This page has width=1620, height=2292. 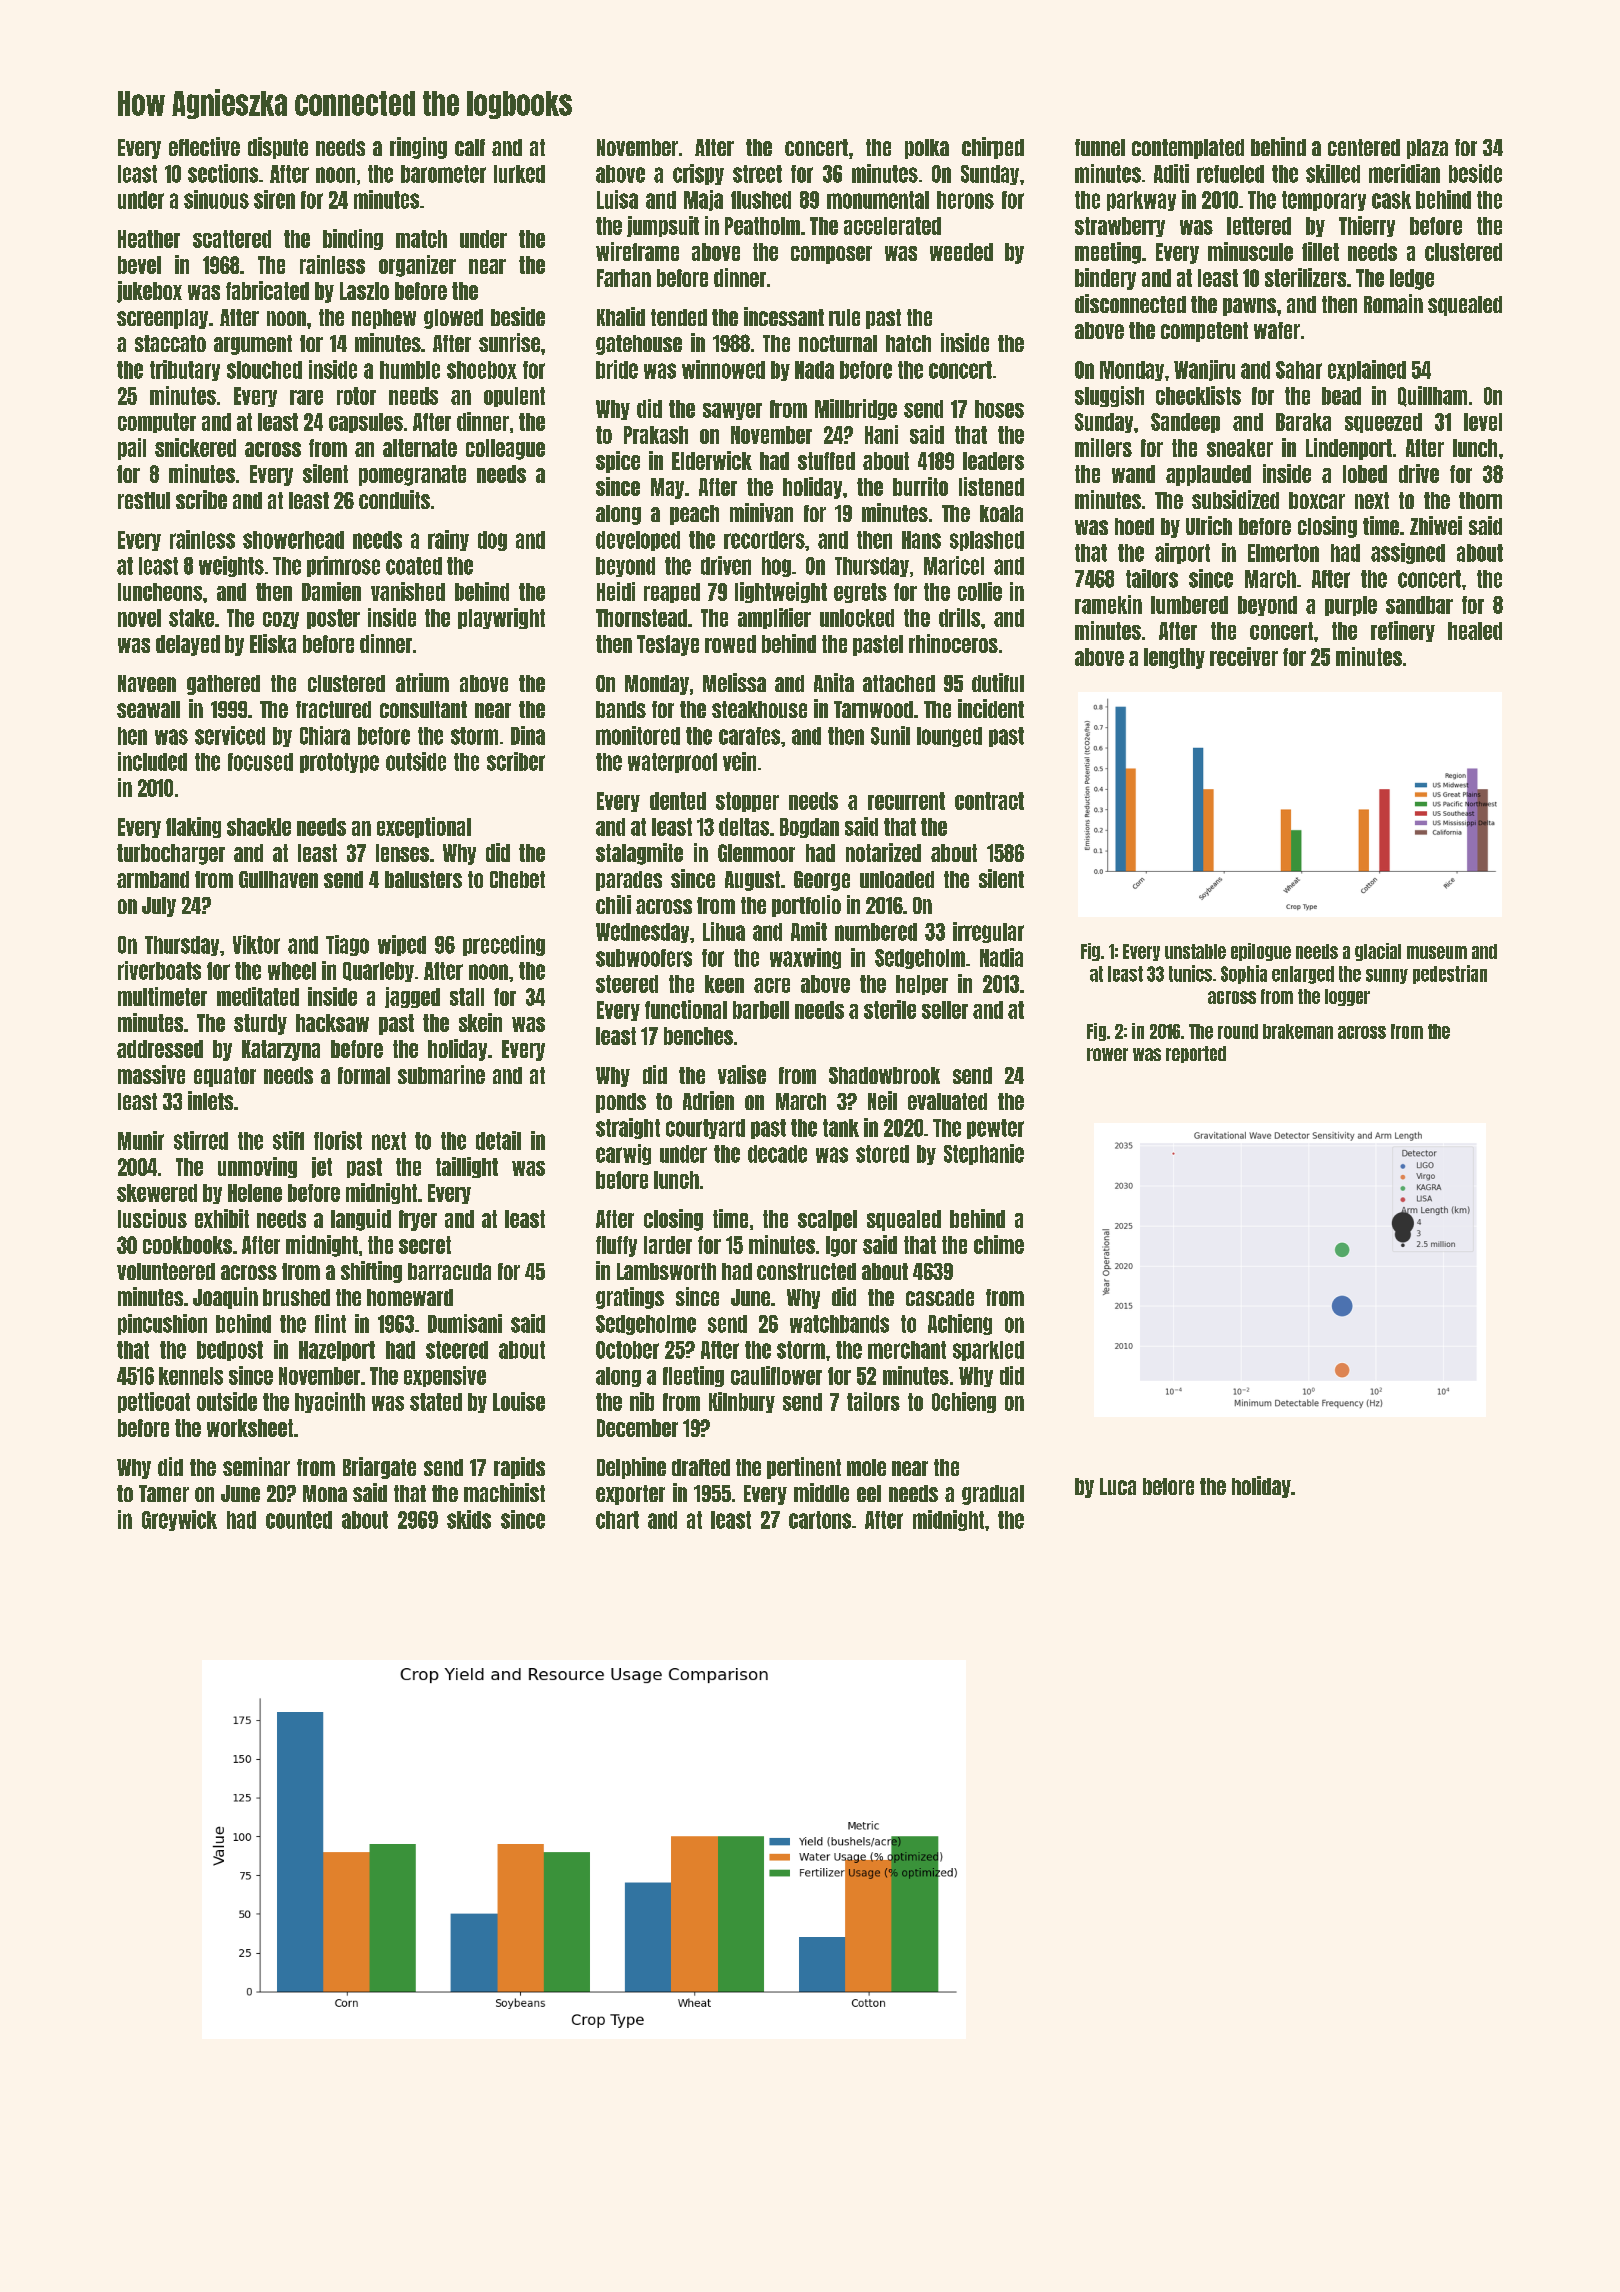 What do you see at coordinates (157, 423) in the page?
I see `computer` at bounding box center [157, 423].
